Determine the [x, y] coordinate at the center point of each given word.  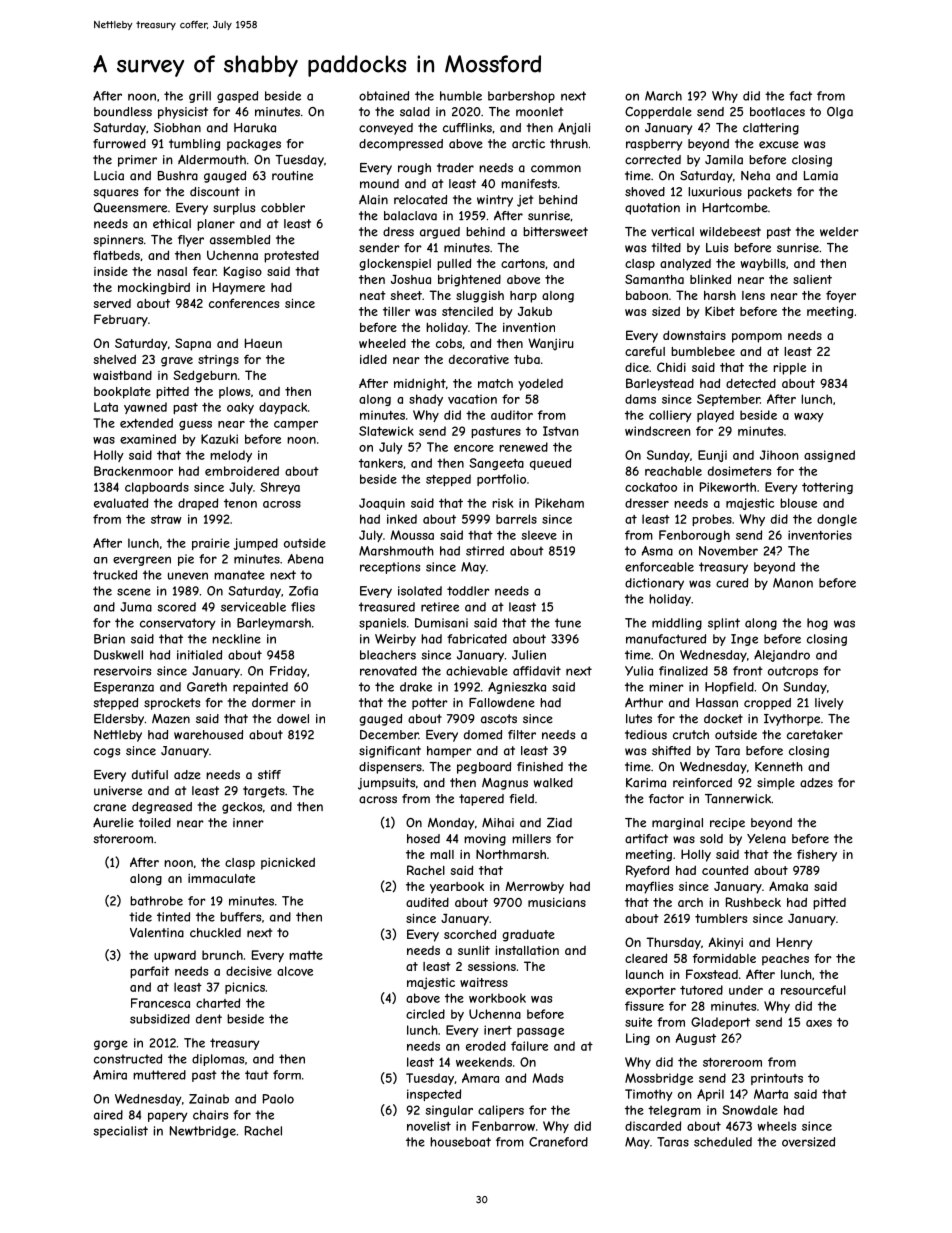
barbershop [521, 97]
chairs [210, 1115]
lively [829, 704]
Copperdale [658, 113]
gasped [237, 97]
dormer [274, 703]
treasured [387, 607]
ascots [499, 719]
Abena [305, 559]
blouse [798, 503]
